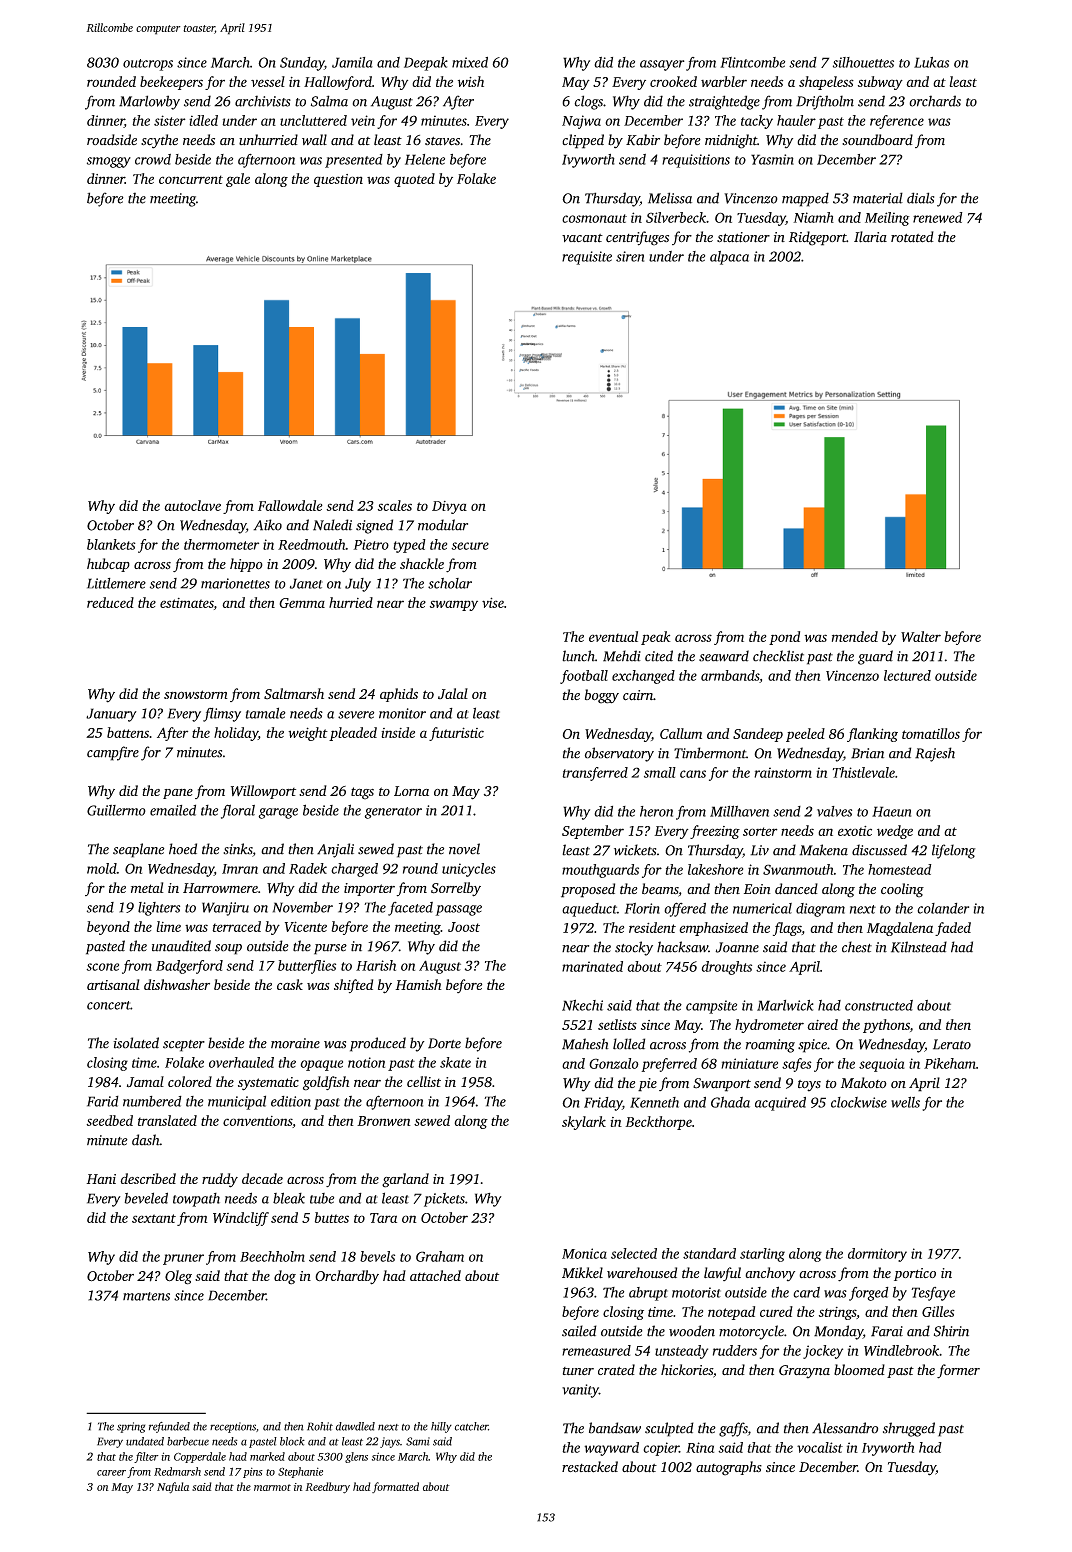 This screenshot has height=1552, width=1072. Describe the element at coordinates (111, 1473) in the screenshot. I see `career` at that location.
